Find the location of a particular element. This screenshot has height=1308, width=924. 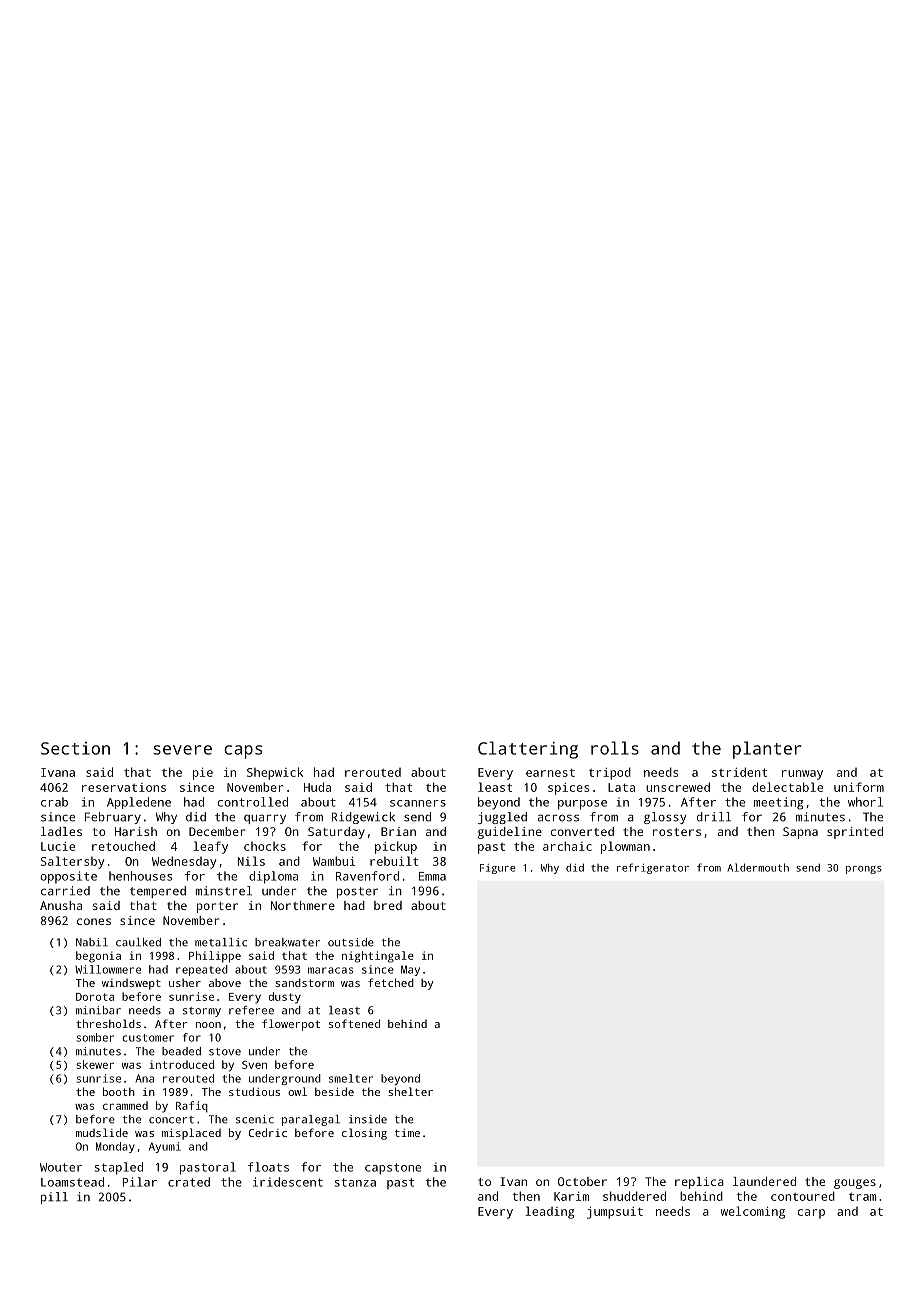

prongs is located at coordinates (864, 870).
